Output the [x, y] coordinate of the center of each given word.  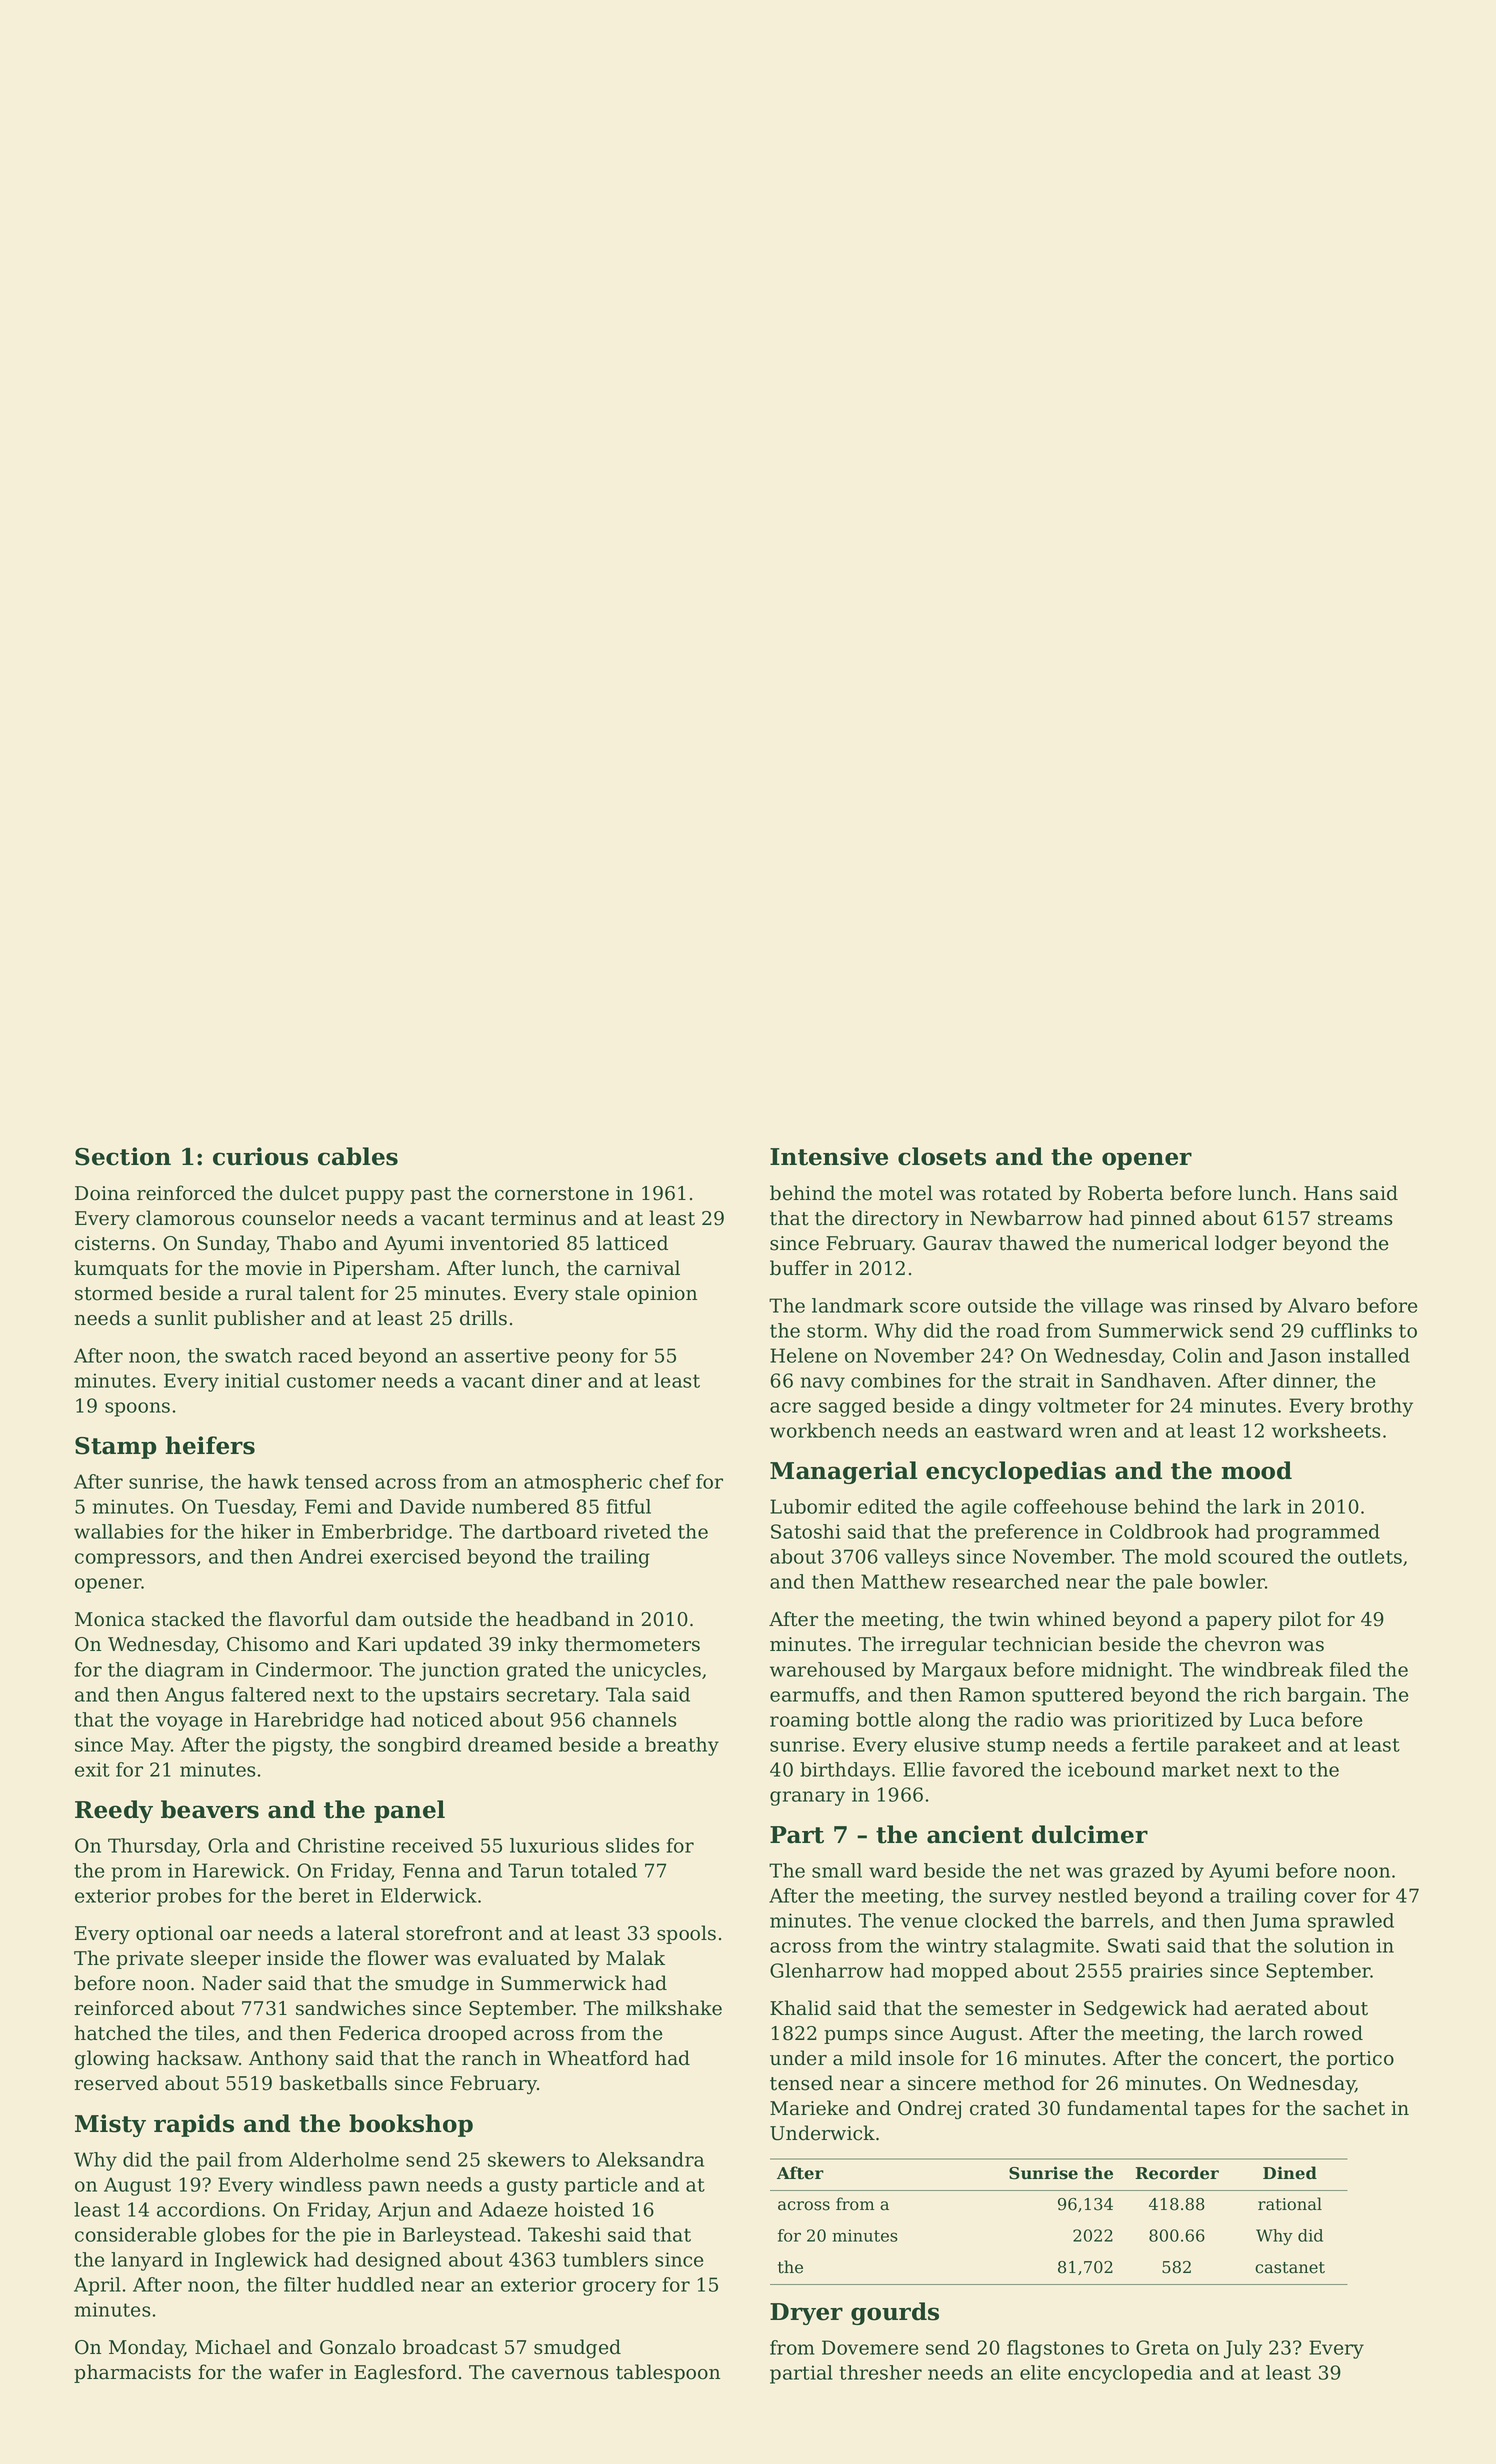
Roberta [1126, 1193]
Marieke [809, 2108]
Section [123, 1156]
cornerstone [552, 1194]
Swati [1134, 1945]
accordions [208, 2209]
